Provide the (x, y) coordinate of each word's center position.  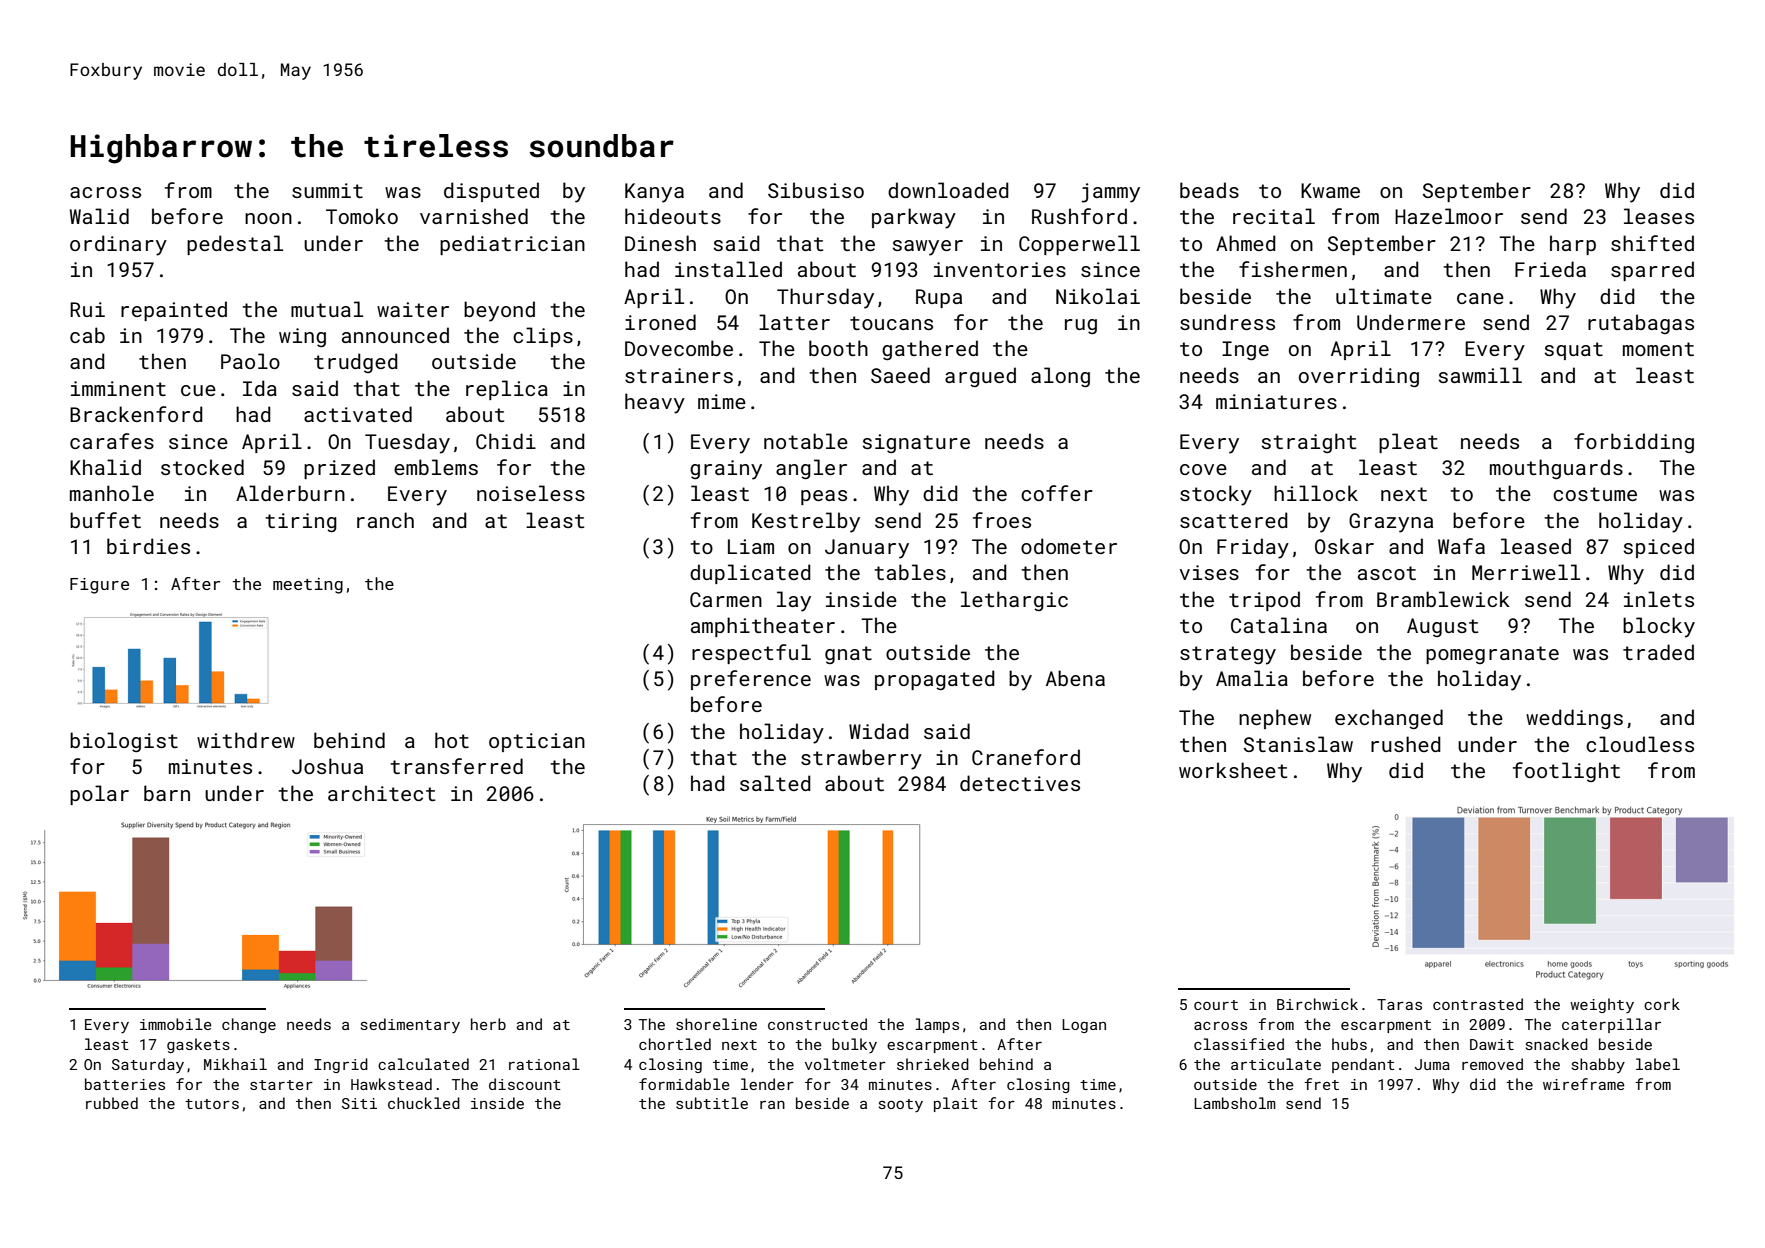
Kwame (1330, 190)
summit (327, 190)
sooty (901, 1105)
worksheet (1233, 770)
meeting (308, 586)
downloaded (948, 190)
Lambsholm (1235, 1103)
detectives (1020, 783)
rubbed (112, 1103)
